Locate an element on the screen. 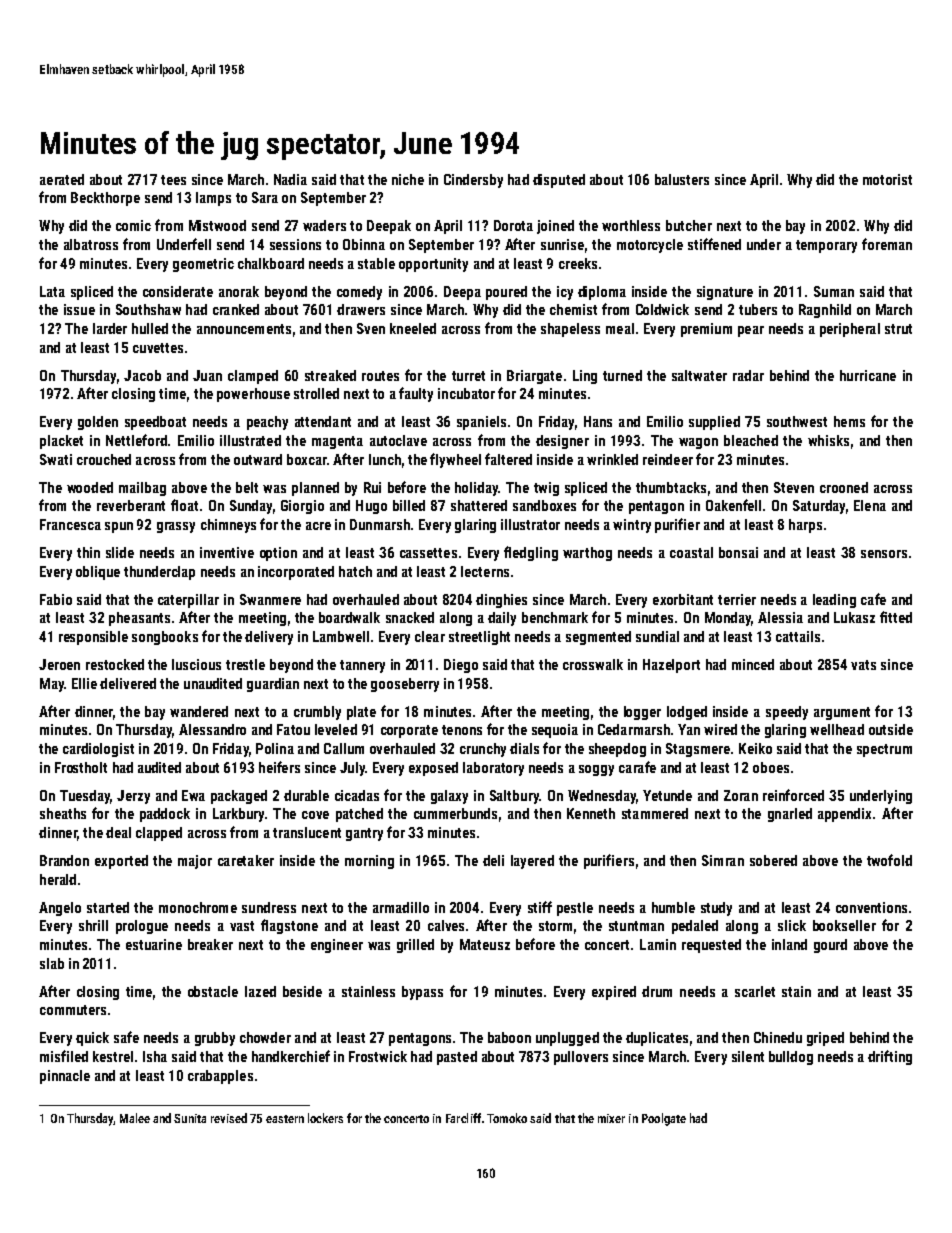 Image resolution: width=952 pixels, height=1233 pixels. duplicates is located at coordinates (657, 1039).
